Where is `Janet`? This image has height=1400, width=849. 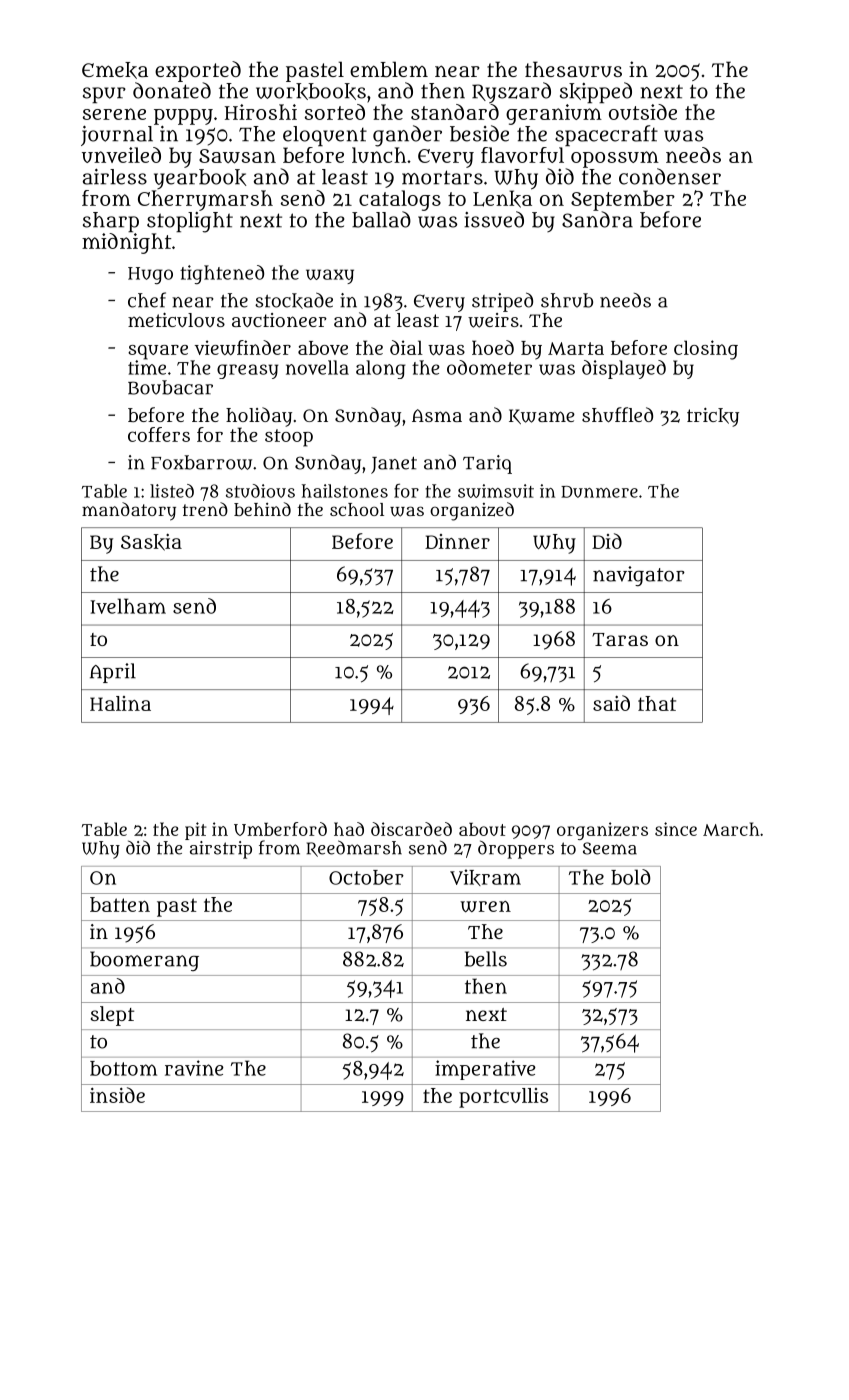 Janet is located at coordinates (394, 465).
